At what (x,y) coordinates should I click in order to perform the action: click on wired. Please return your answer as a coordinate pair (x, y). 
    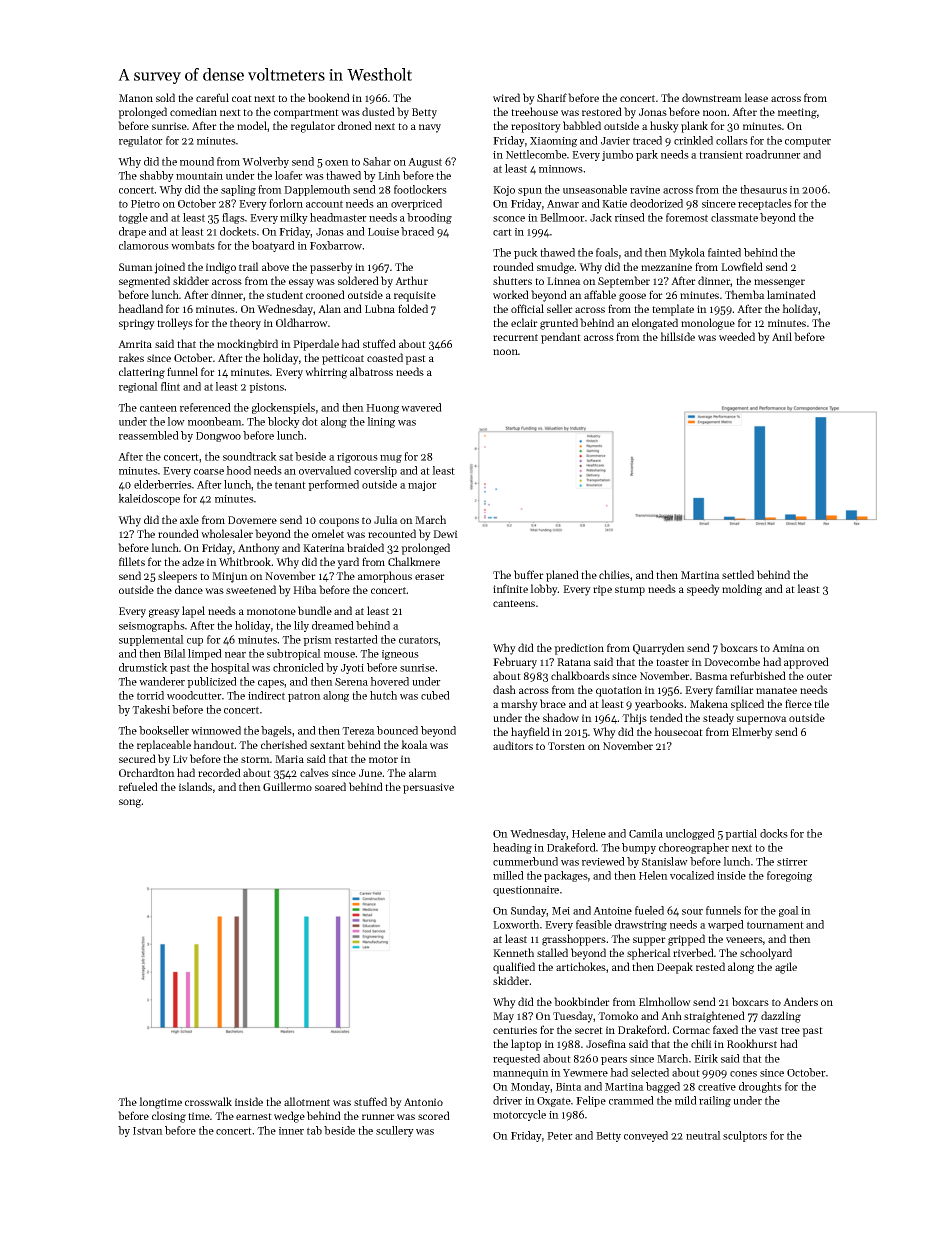
    Looking at the image, I should click on (506, 97).
